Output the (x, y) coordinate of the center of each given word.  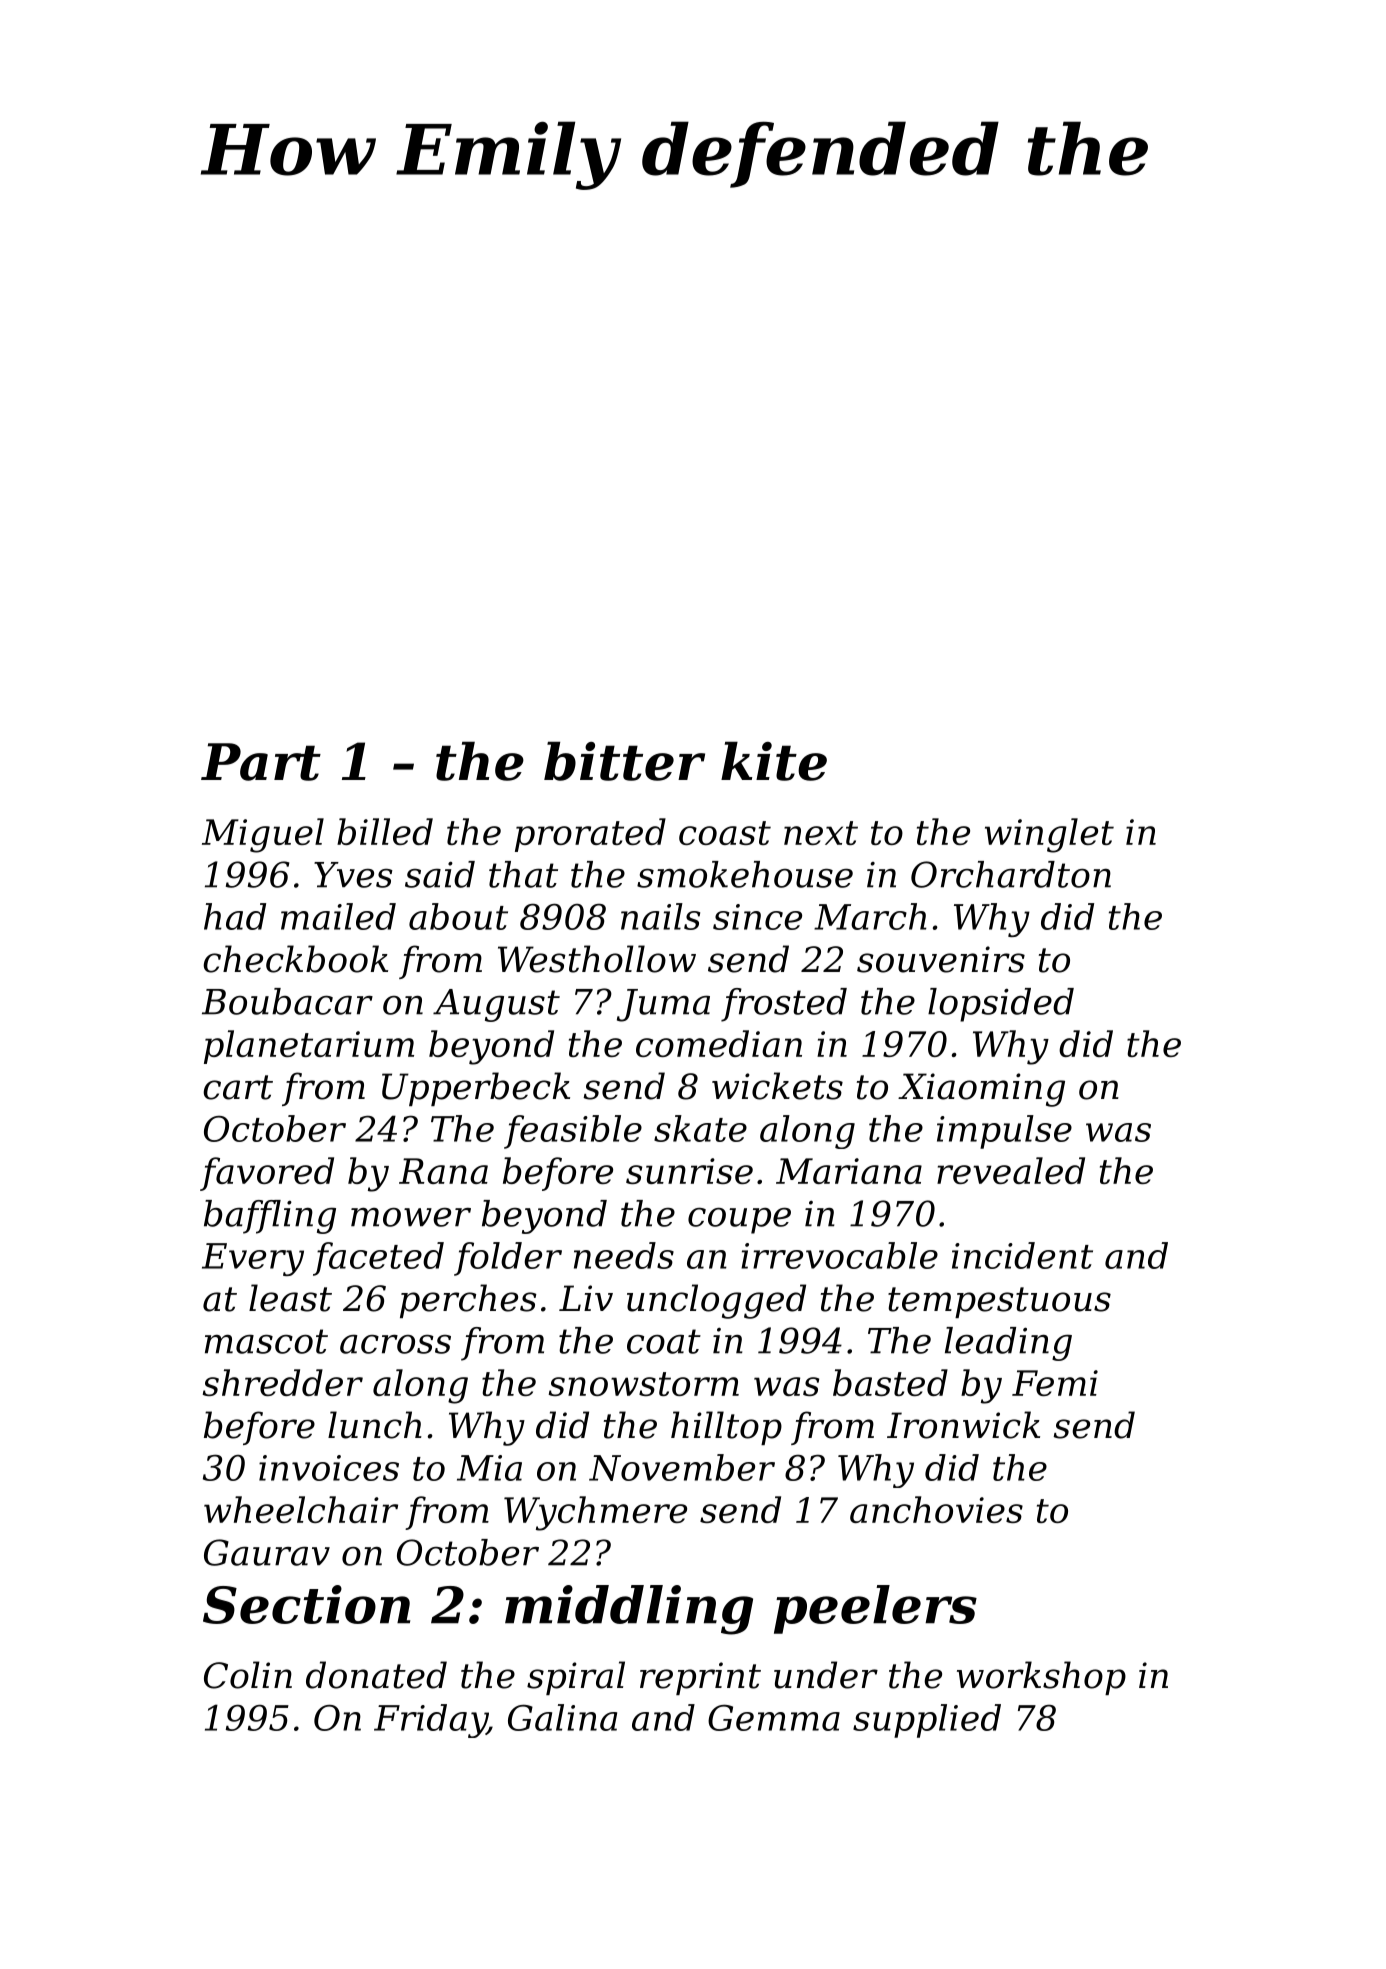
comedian (719, 1043)
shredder (283, 1382)
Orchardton (1011, 874)
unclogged (716, 1301)
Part (261, 762)
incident (1022, 1255)
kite (774, 761)
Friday (430, 1721)
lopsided (1001, 1005)
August (496, 1005)
